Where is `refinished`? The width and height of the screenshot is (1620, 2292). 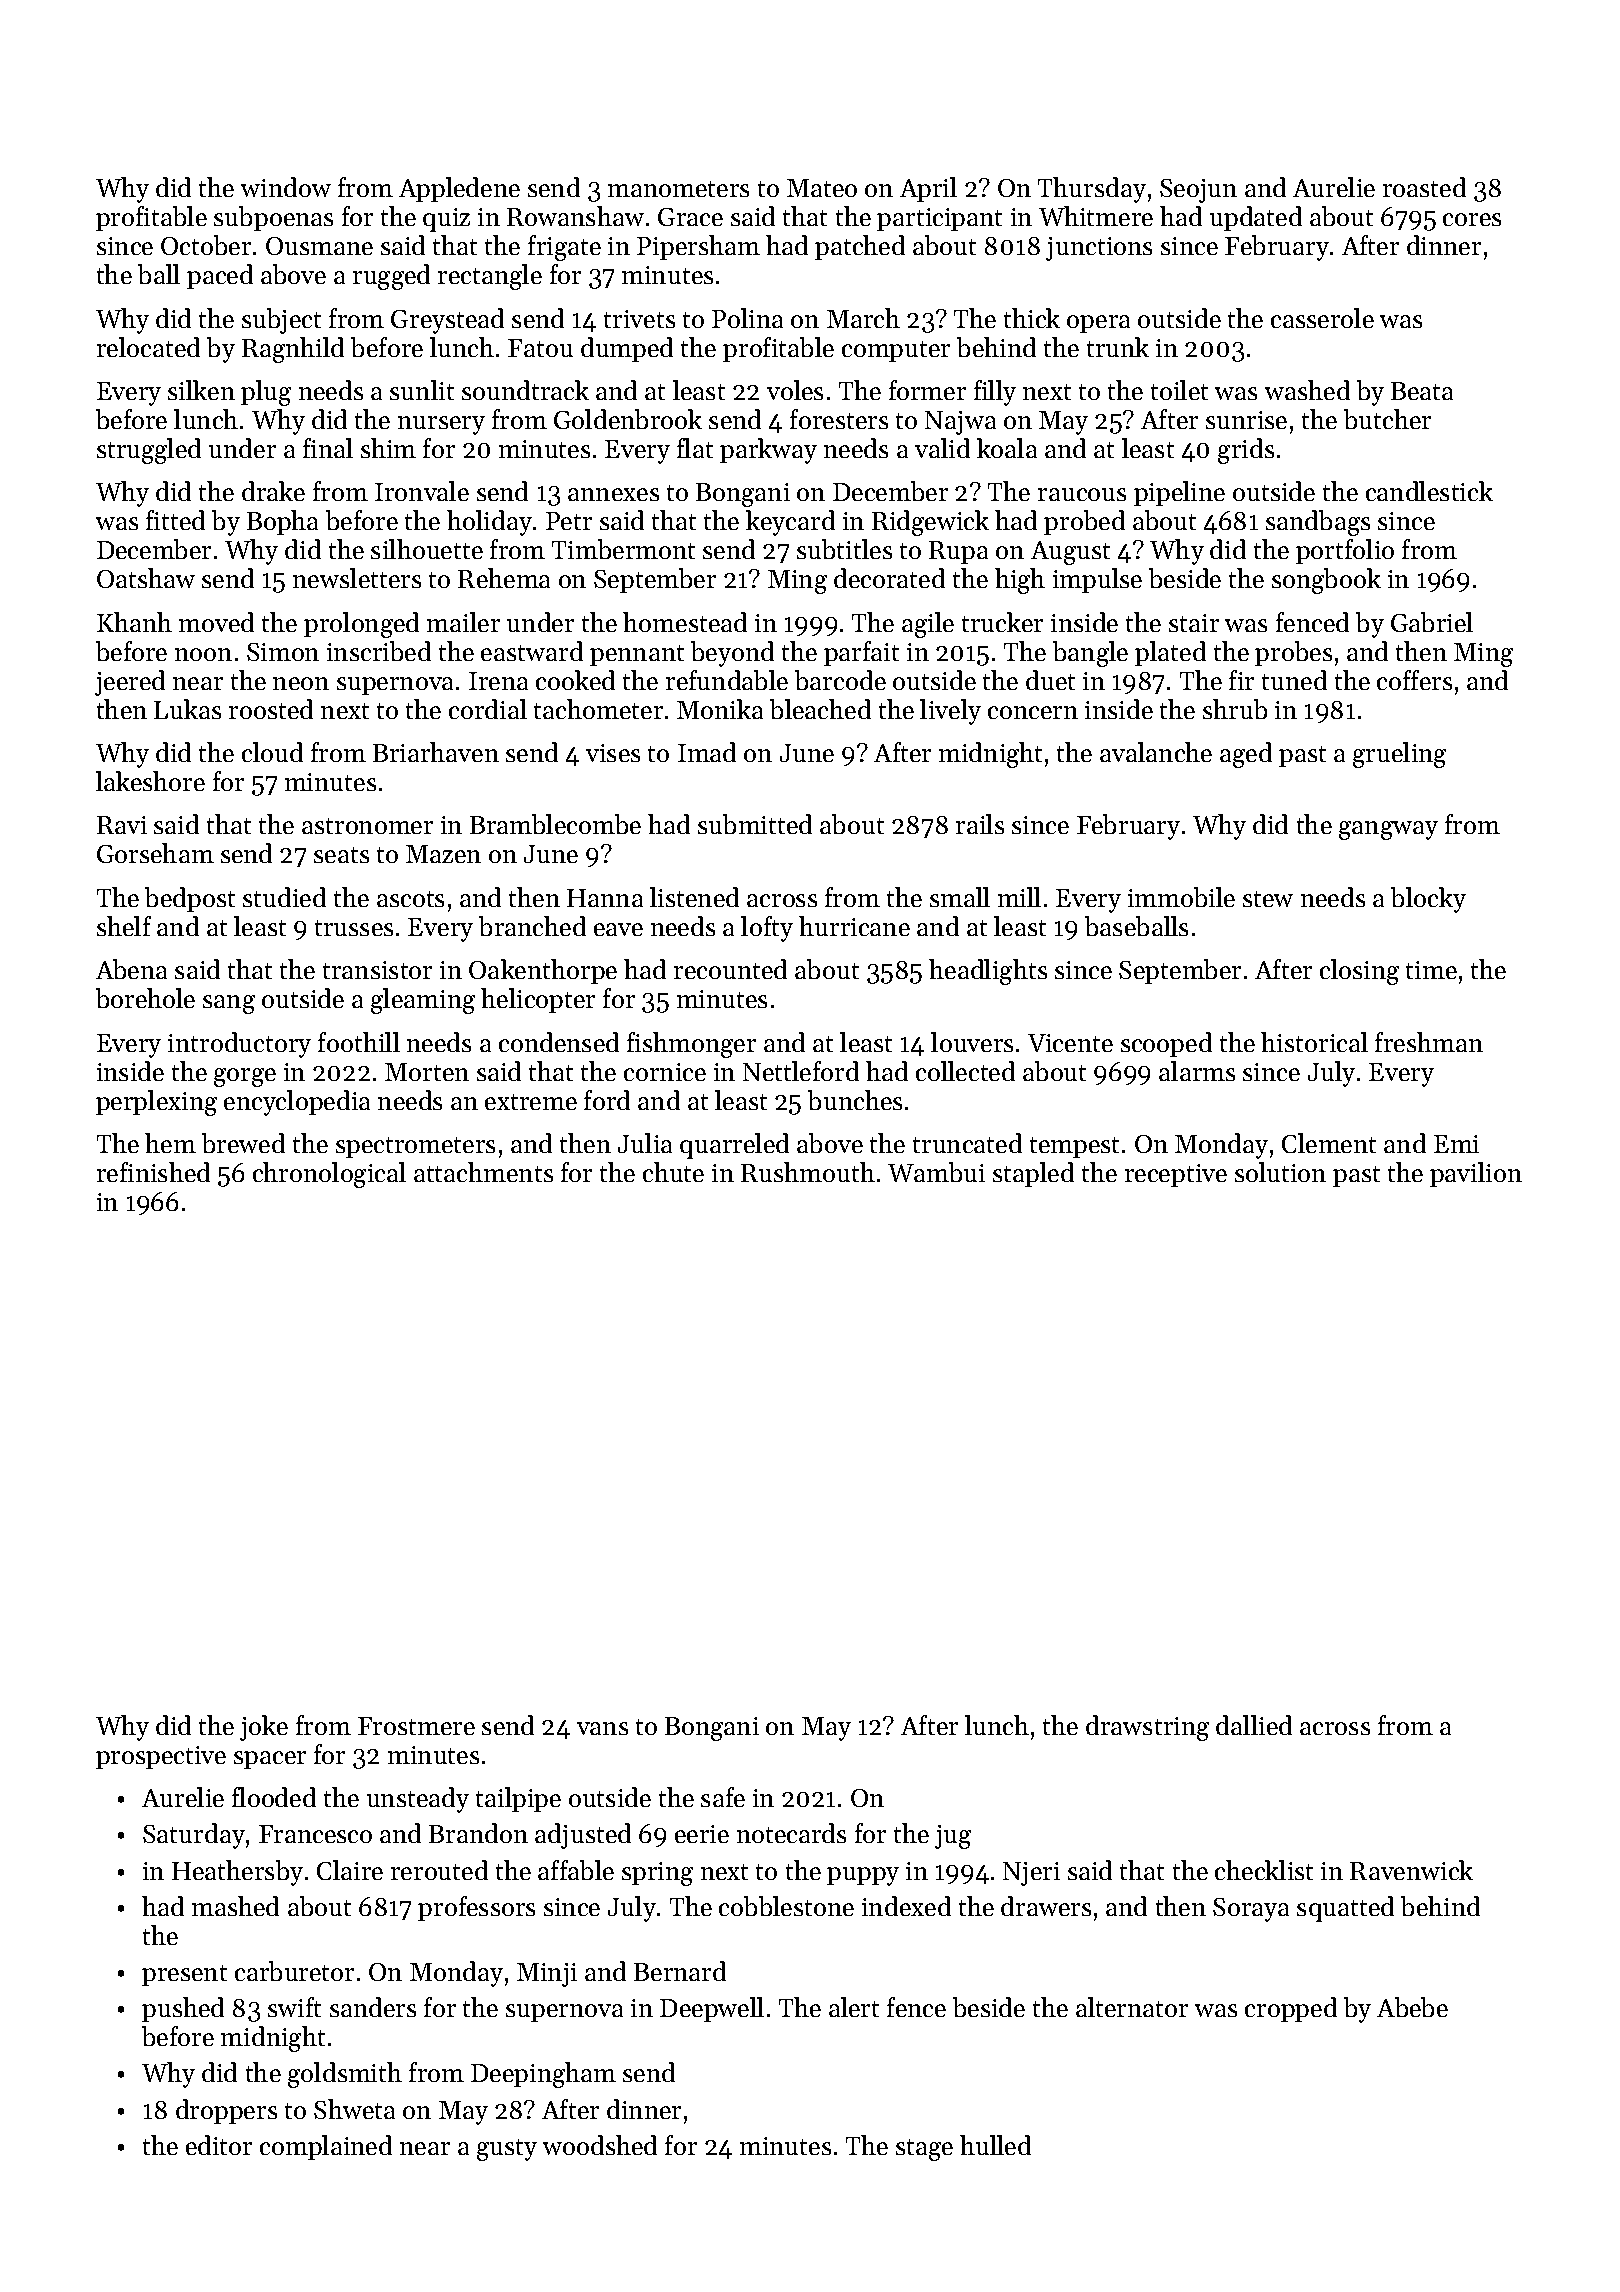
refinished is located at coordinates (153, 1172).
